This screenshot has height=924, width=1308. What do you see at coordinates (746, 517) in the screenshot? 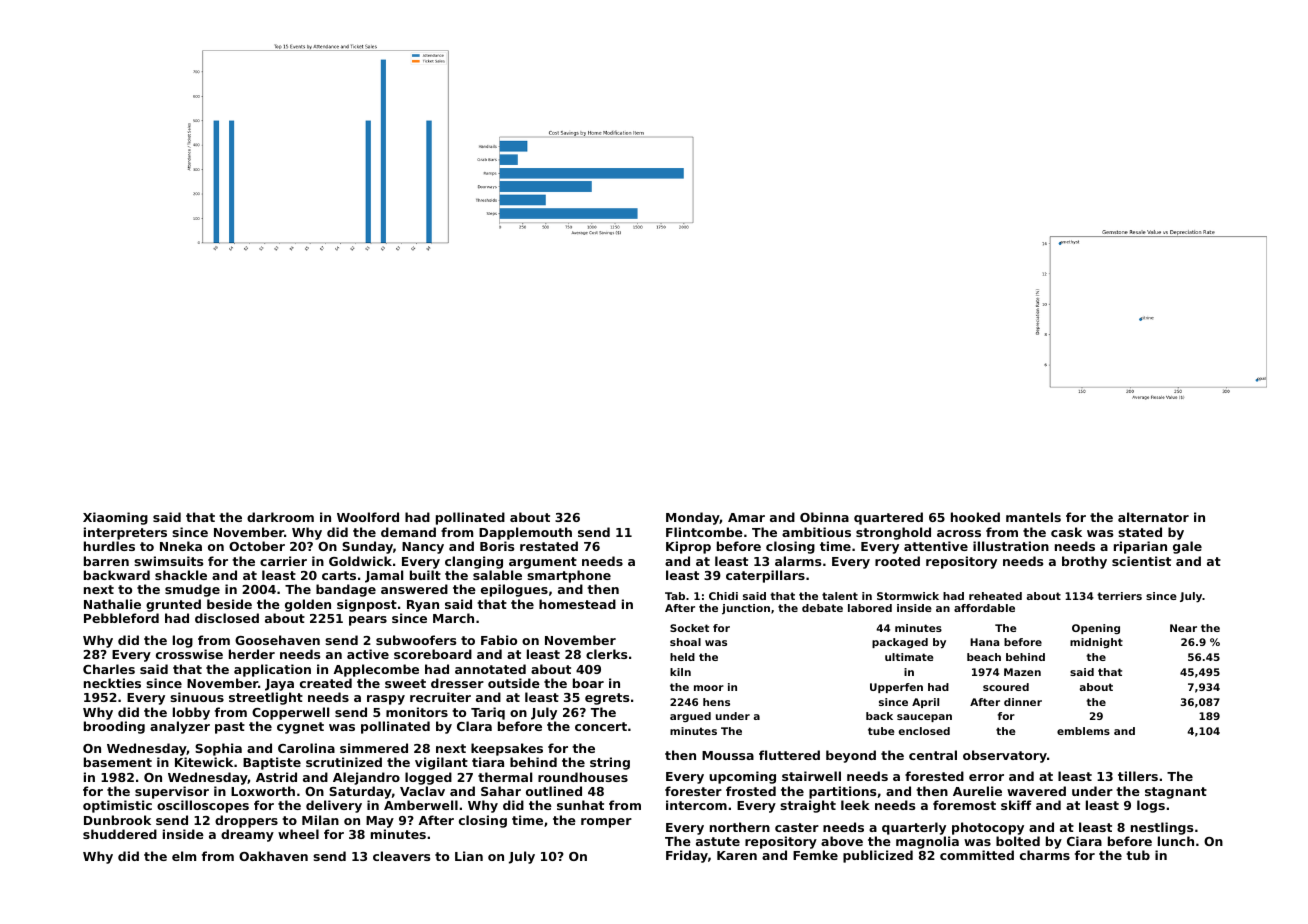
I see `Amar` at bounding box center [746, 517].
